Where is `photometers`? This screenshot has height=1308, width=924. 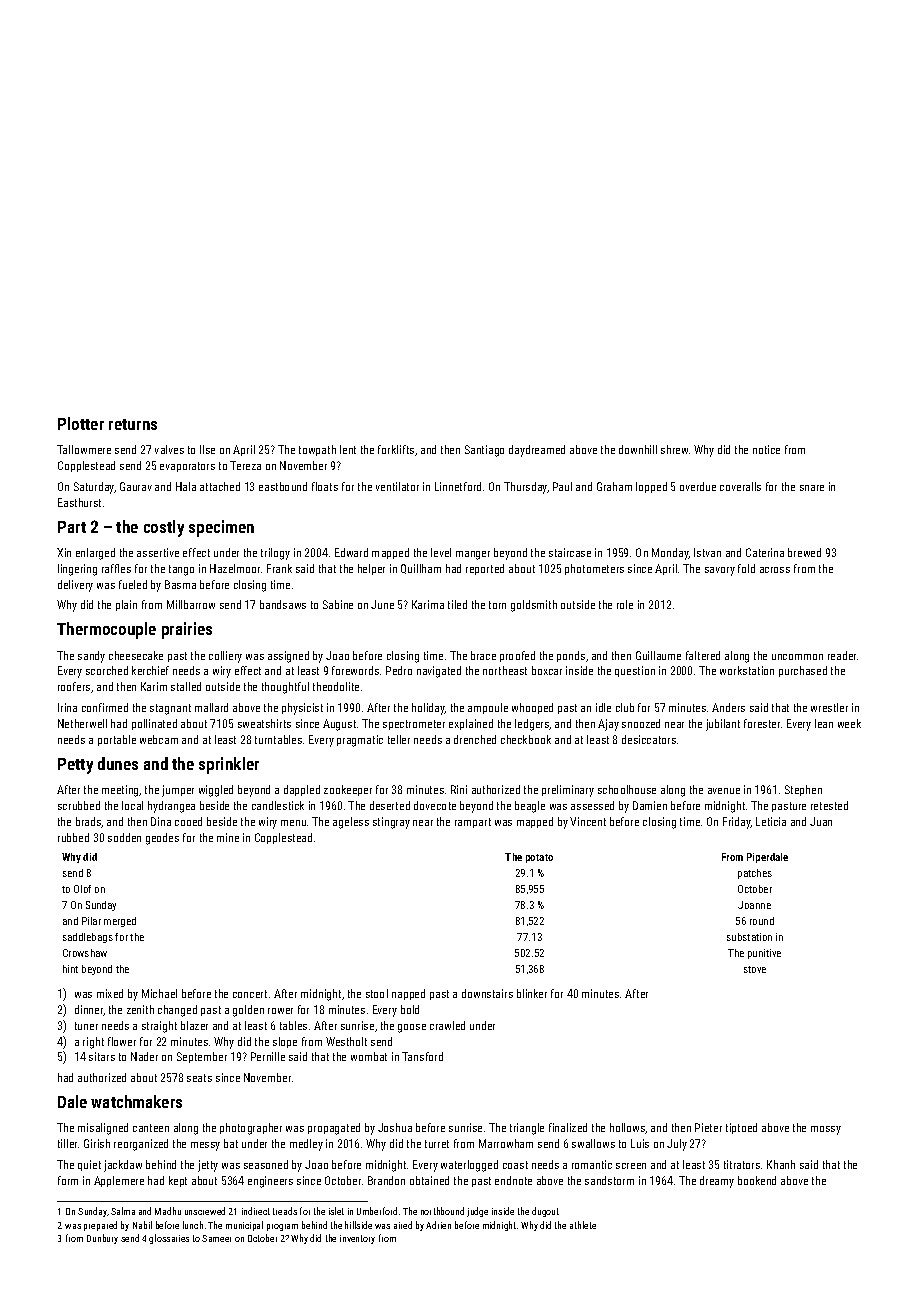
photometers is located at coordinates (594, 569).
